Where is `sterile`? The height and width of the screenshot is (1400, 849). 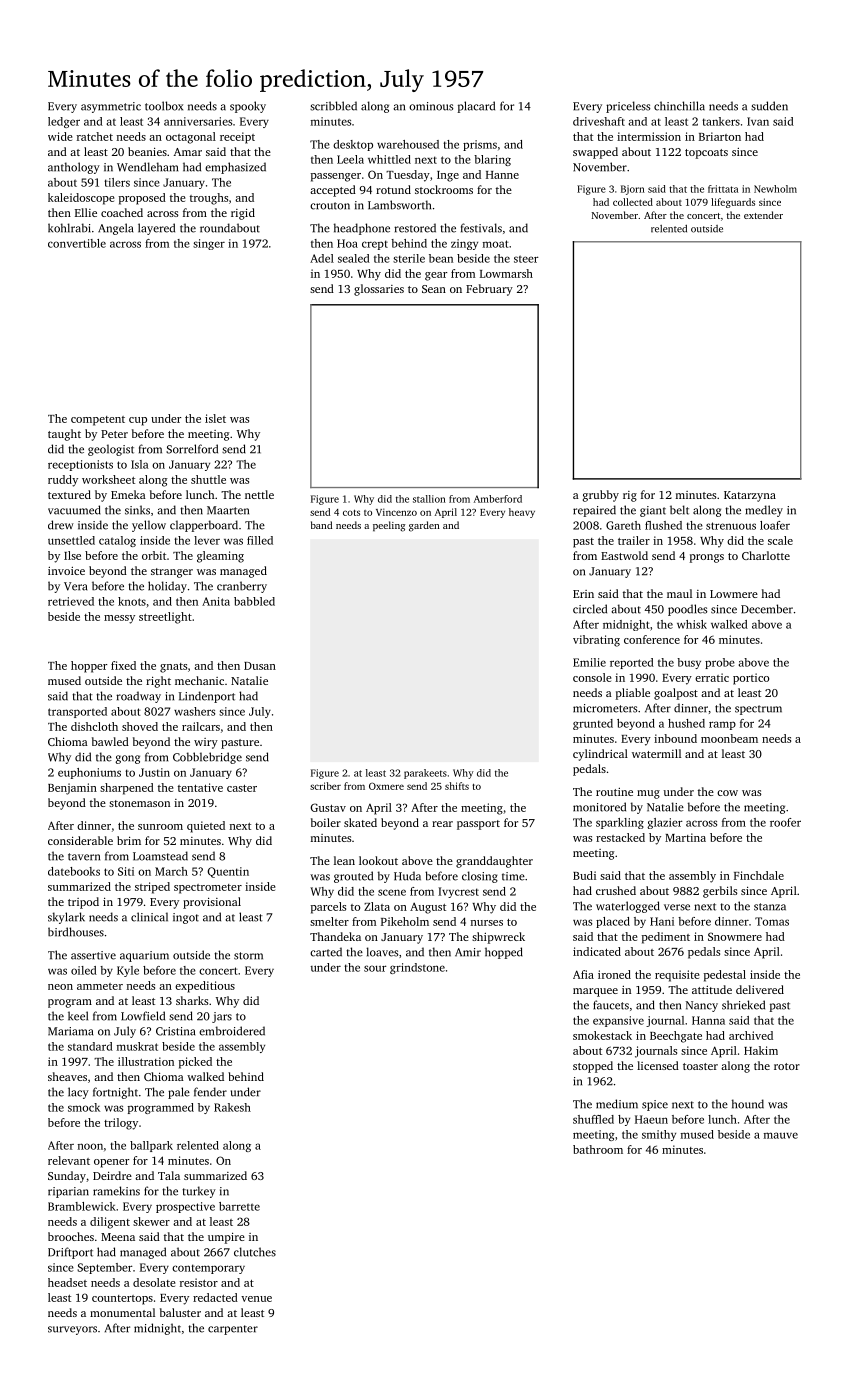
sterile is located at coordinates (409, 258).
